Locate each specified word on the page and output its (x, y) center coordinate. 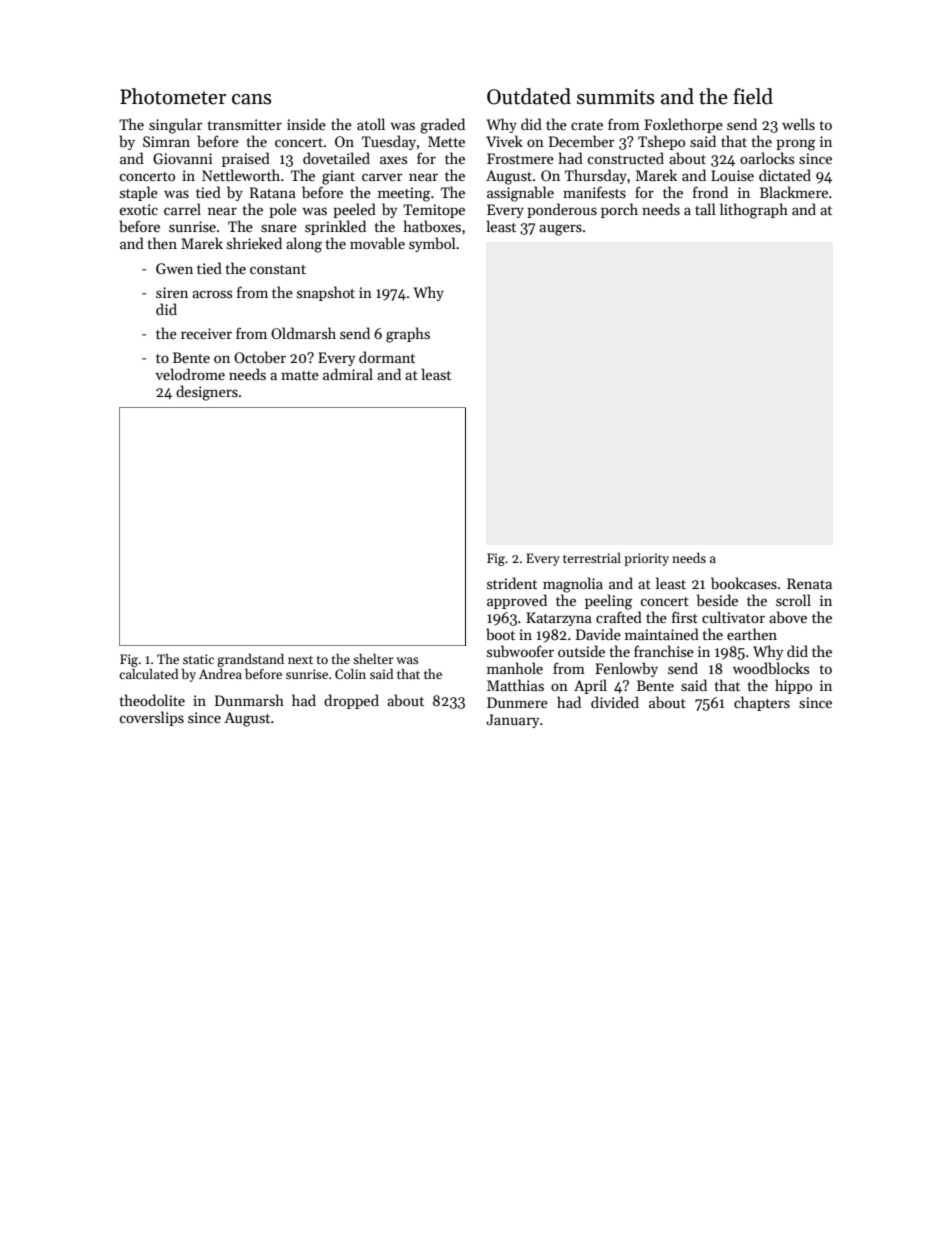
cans (251, 99)
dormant (387, 357)
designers (207, 393)
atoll (371, 124)
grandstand (250, 660)
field (753, 96)
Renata (809, 583)
